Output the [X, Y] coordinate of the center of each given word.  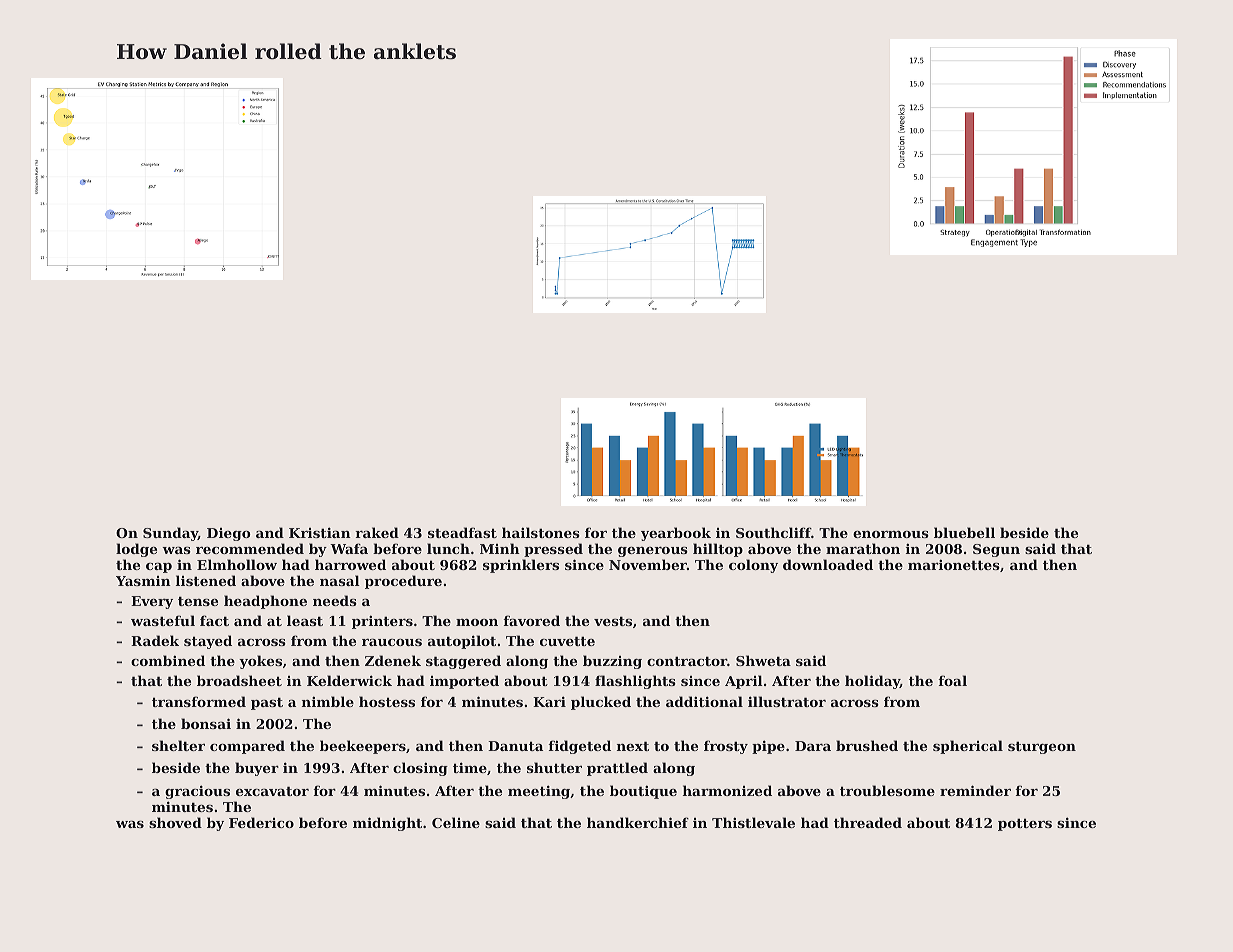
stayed [208, 642]
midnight [387, 824]
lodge [136, 550]
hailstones [541, 532]
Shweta [763, 660]
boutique [643, 792]
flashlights [635, 682]
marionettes [954, 564]
